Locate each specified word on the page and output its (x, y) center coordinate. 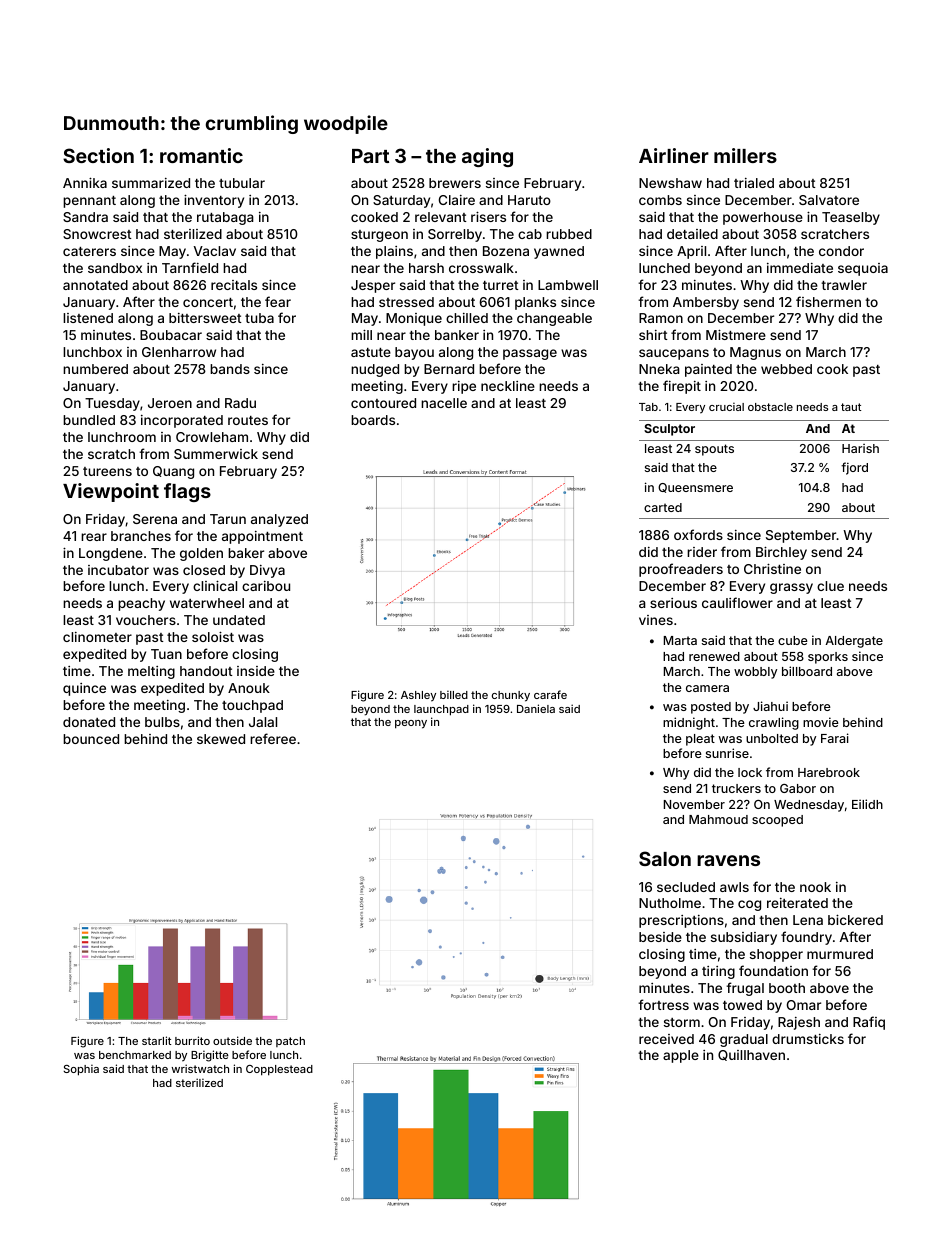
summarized (151, 183)
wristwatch (200, 1068)
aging (487, 157)
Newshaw (670, 183)
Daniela (536, 708)
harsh (426, 268)
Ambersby (706, 303)
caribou (266, 586)
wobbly (755, 673)
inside (256, 671)
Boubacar (171, 335)
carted (663, 507)
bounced (91, 739)
